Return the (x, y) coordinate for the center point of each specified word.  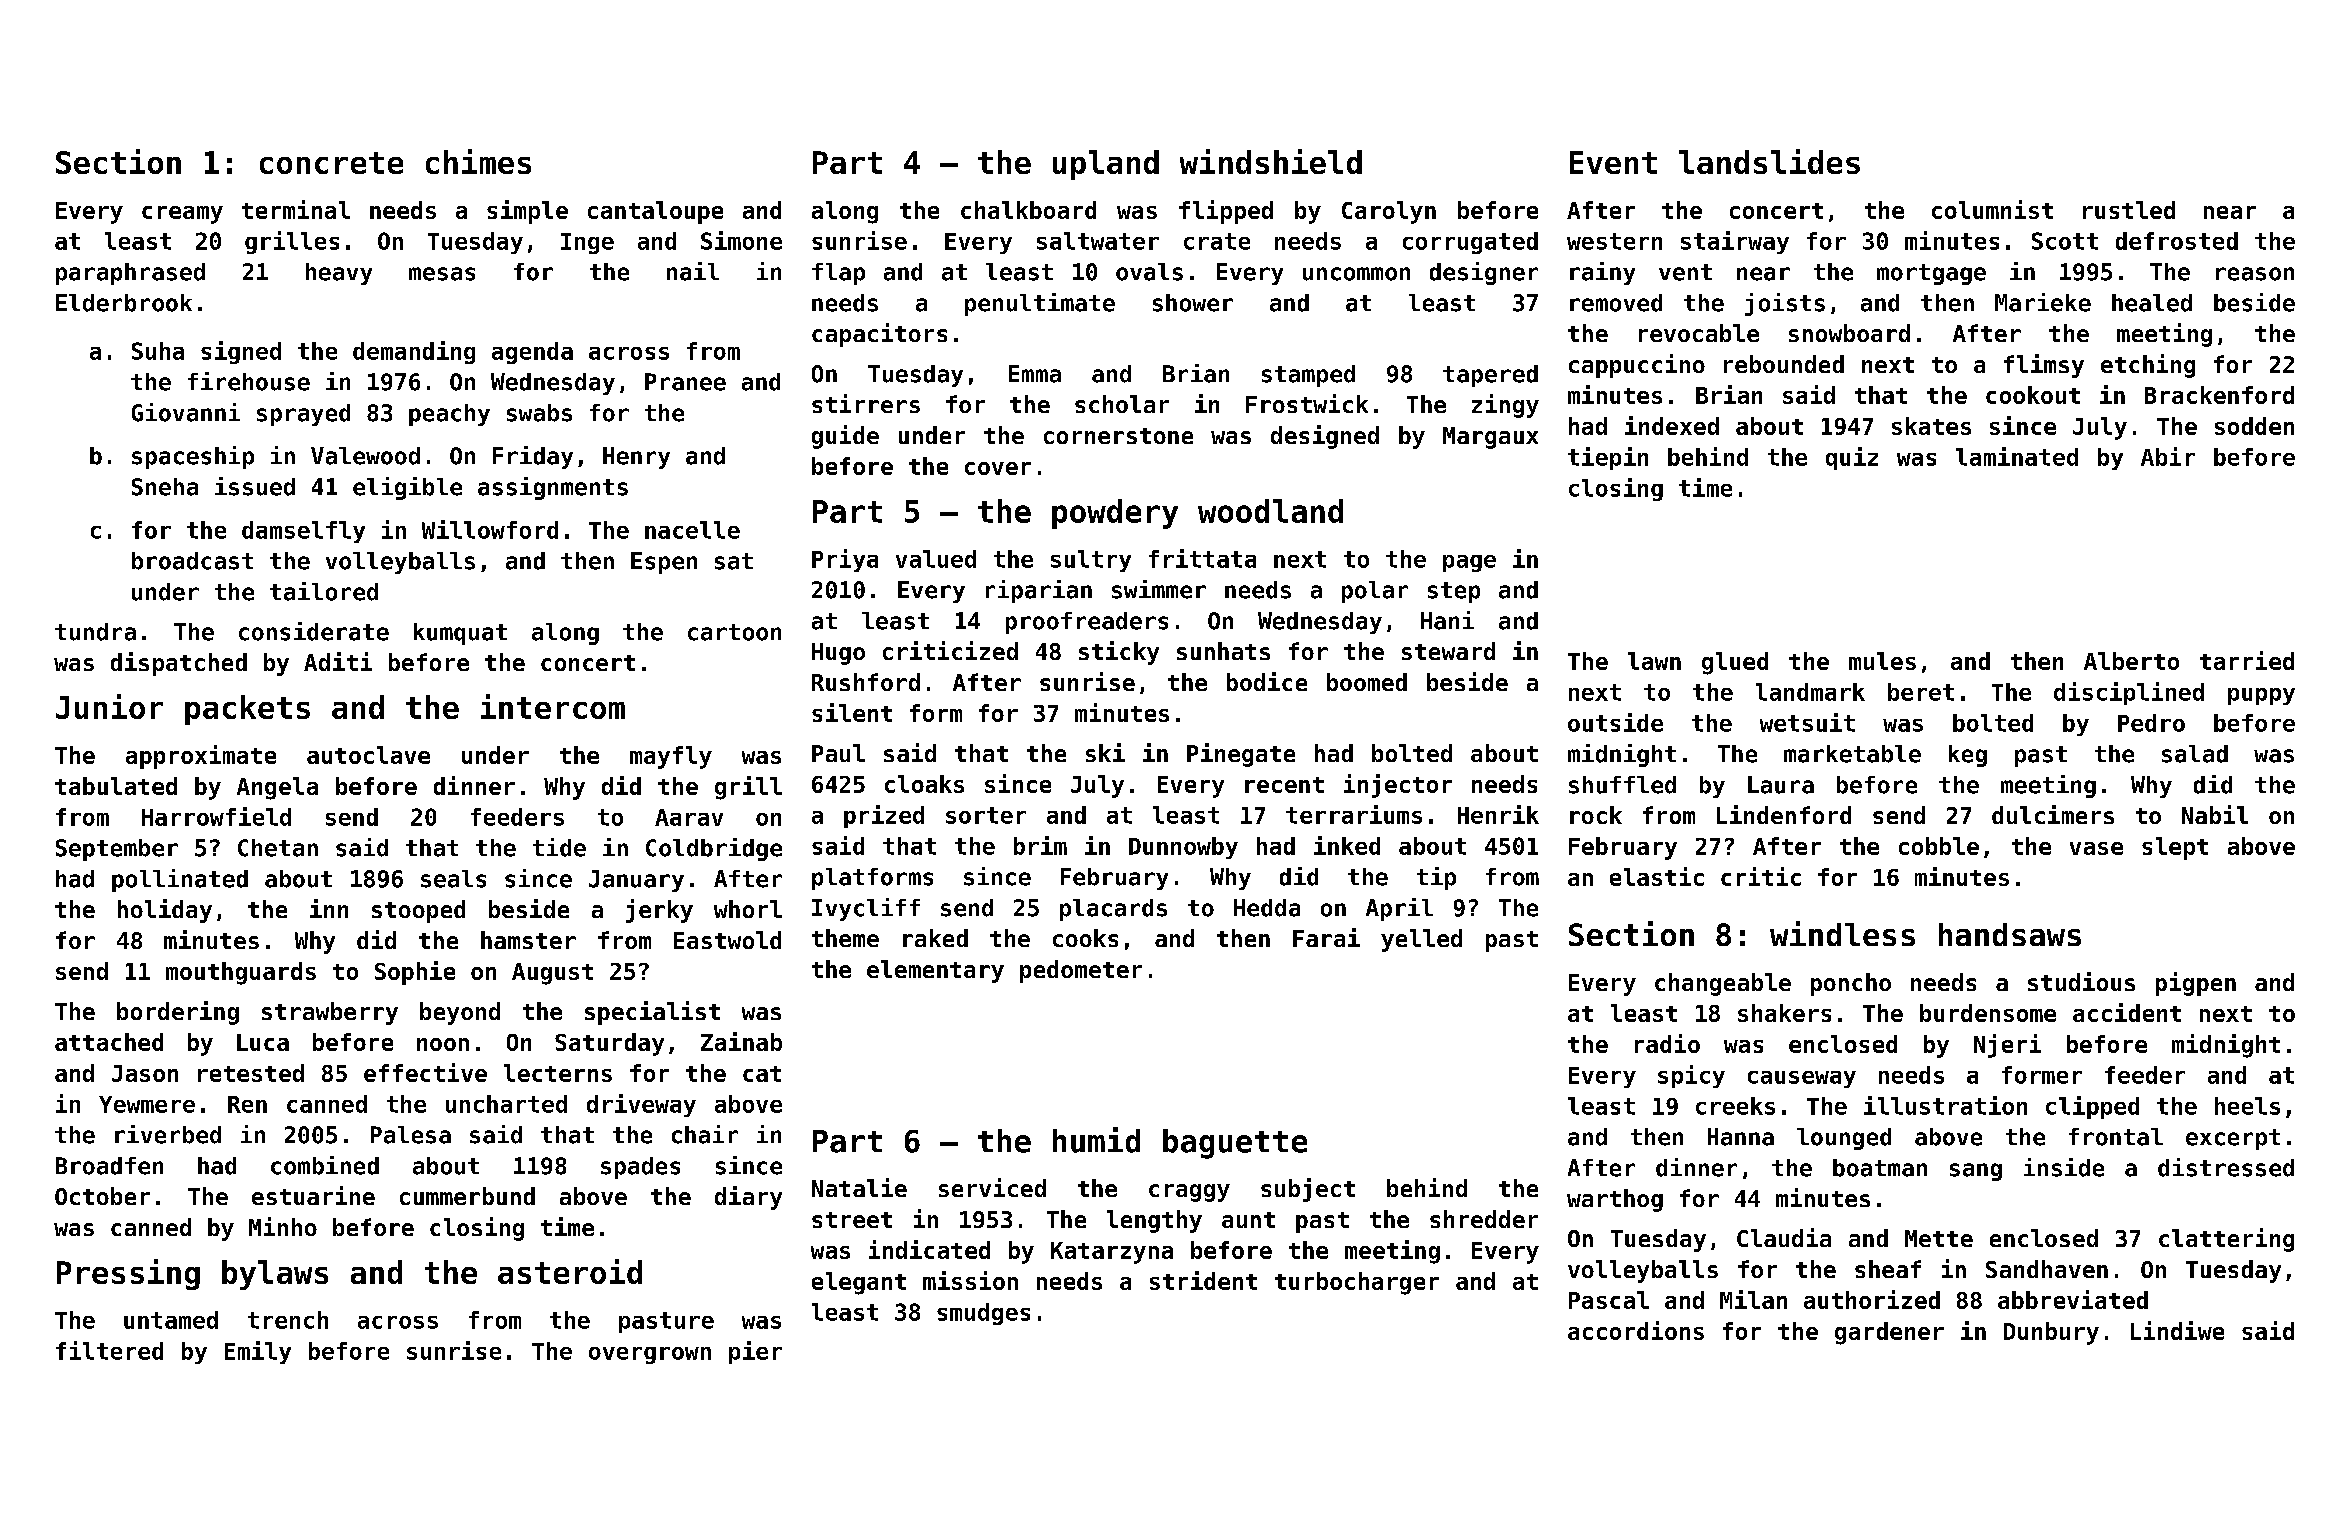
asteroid (570, 1271)
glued (1735, 663)
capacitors (879, 335)
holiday (165, 911)
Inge (587, 243)
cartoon (734, 632)
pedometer (1081, 971)
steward (1448, 651)
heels (2247, 1106)
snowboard (1849, 333)
